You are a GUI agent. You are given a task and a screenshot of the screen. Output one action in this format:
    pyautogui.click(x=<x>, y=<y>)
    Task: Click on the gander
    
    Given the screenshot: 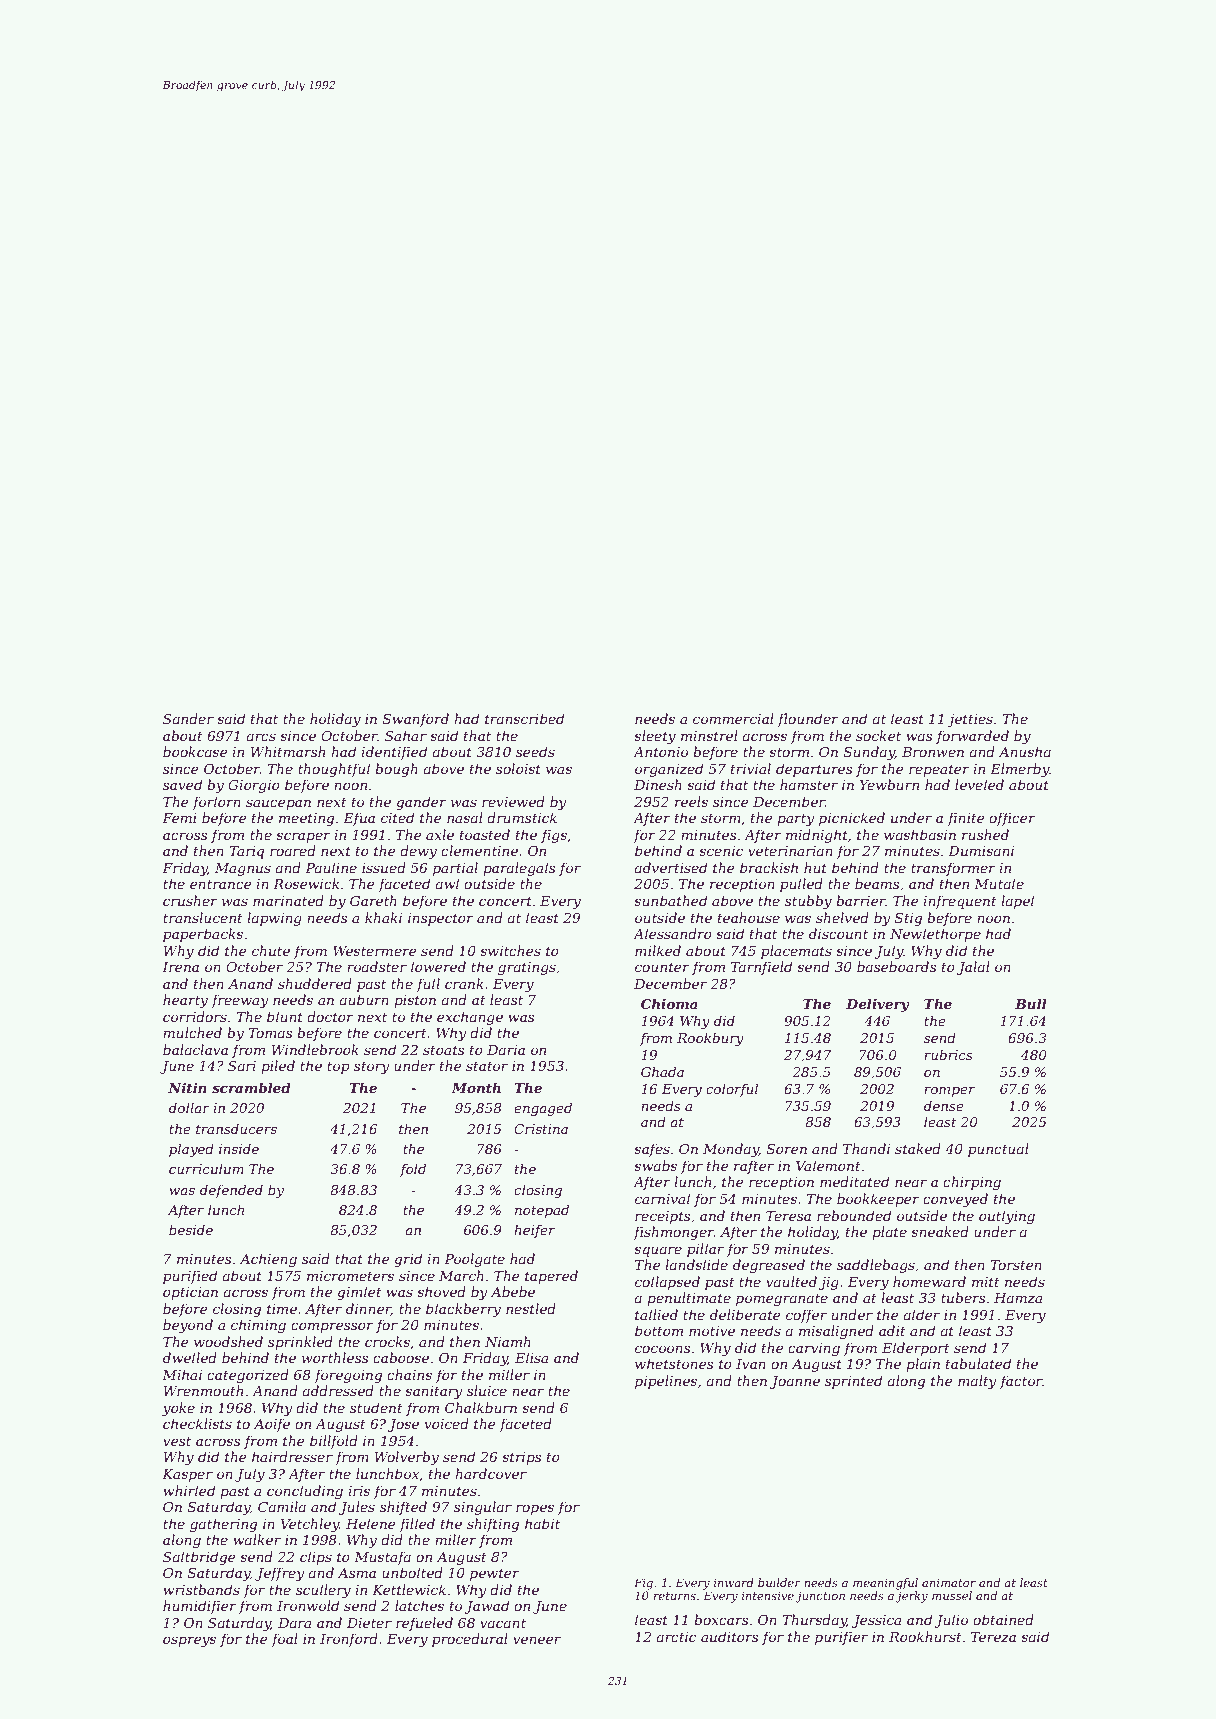 What is the action you would take?
    pyautogui.click(x=421, y=803)
